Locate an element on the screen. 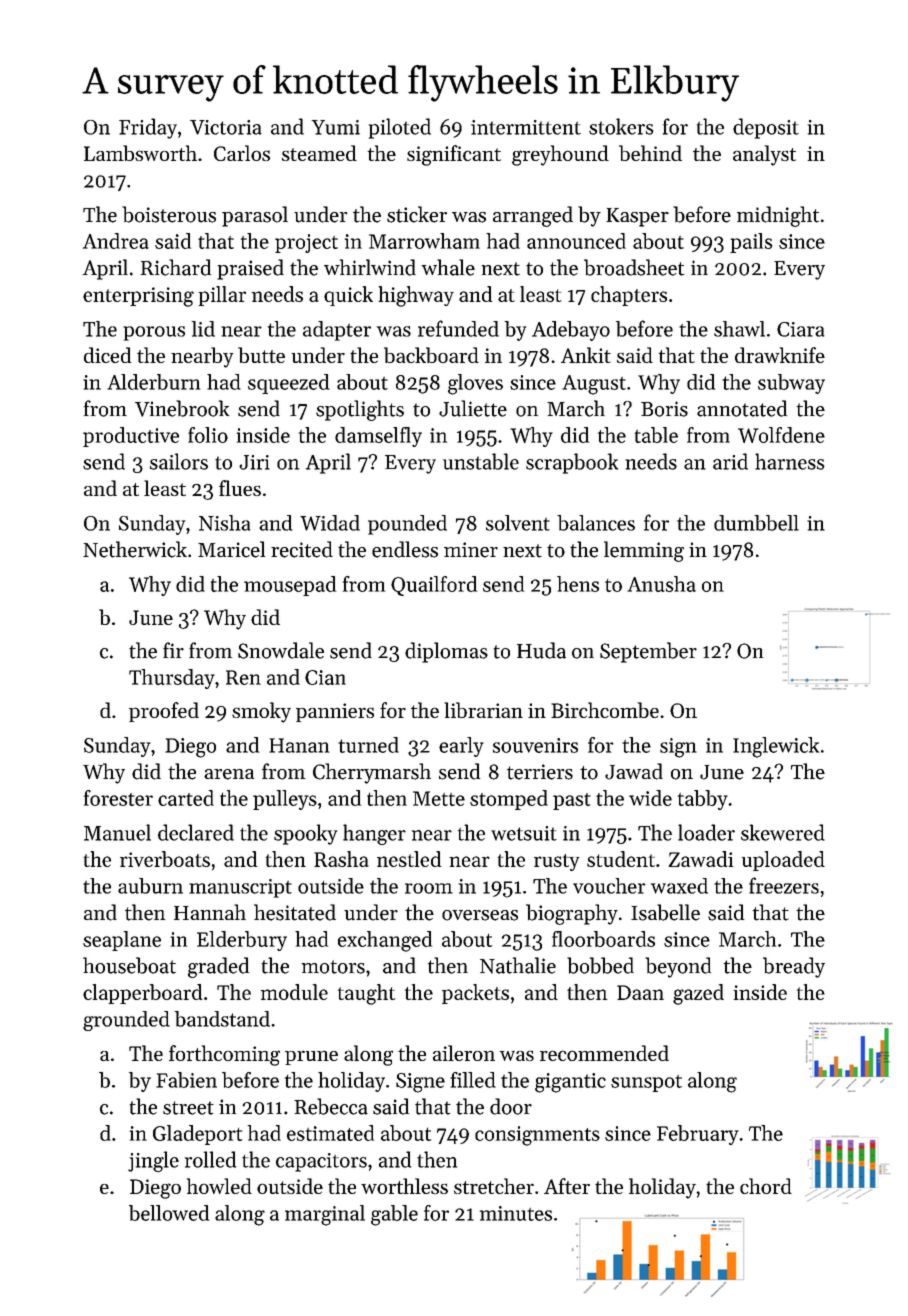 This screenshot has height=1316, width=908. intermittent is located at coordinates (526, 127).
